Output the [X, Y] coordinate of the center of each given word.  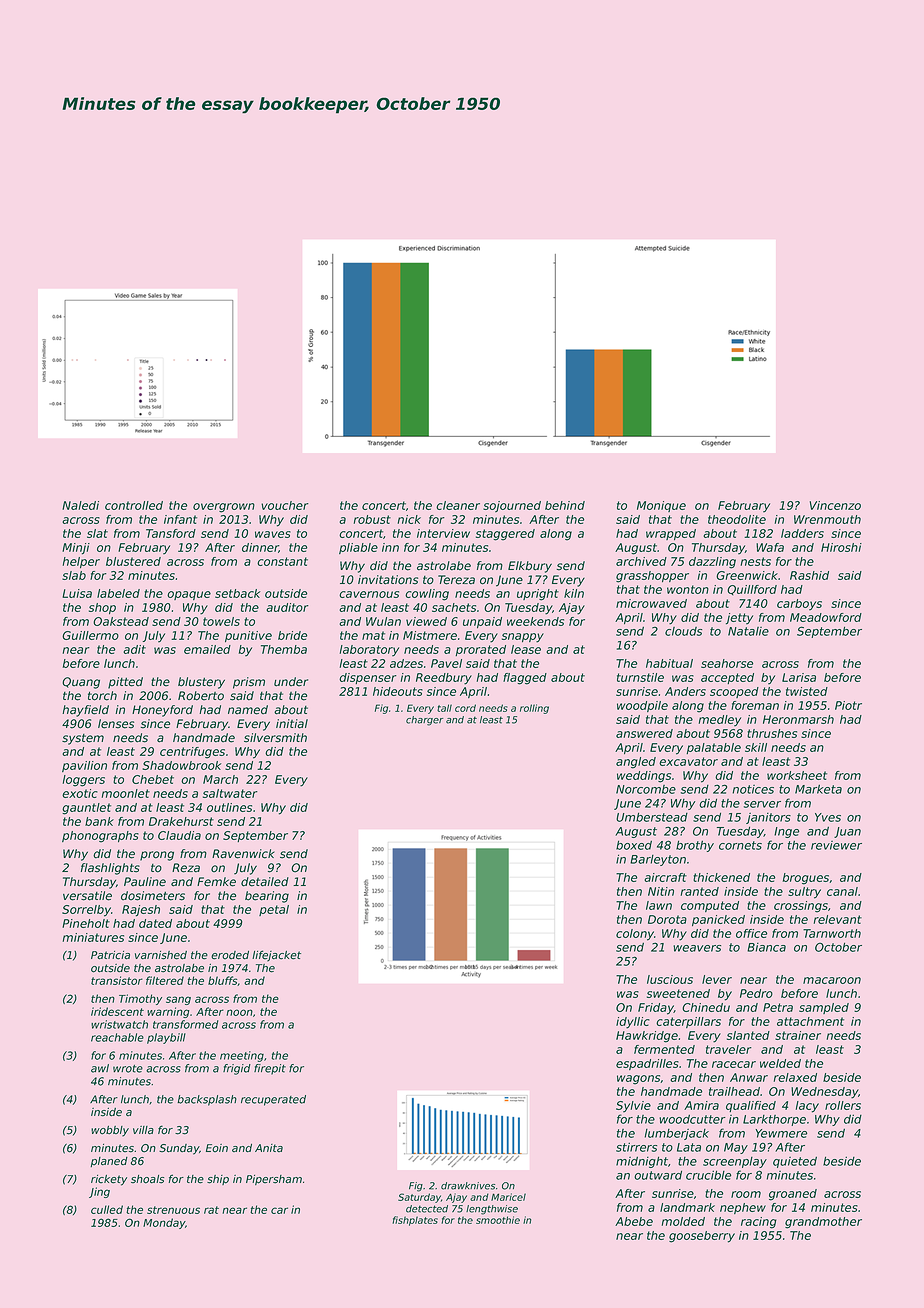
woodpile [642, 706]
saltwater [230, 793]
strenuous [173, 1210]
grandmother [823, 1223]
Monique [661, 506]
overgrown [224, 508]
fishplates [415, 1221]
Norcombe [646, 789]
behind [565, 505]
